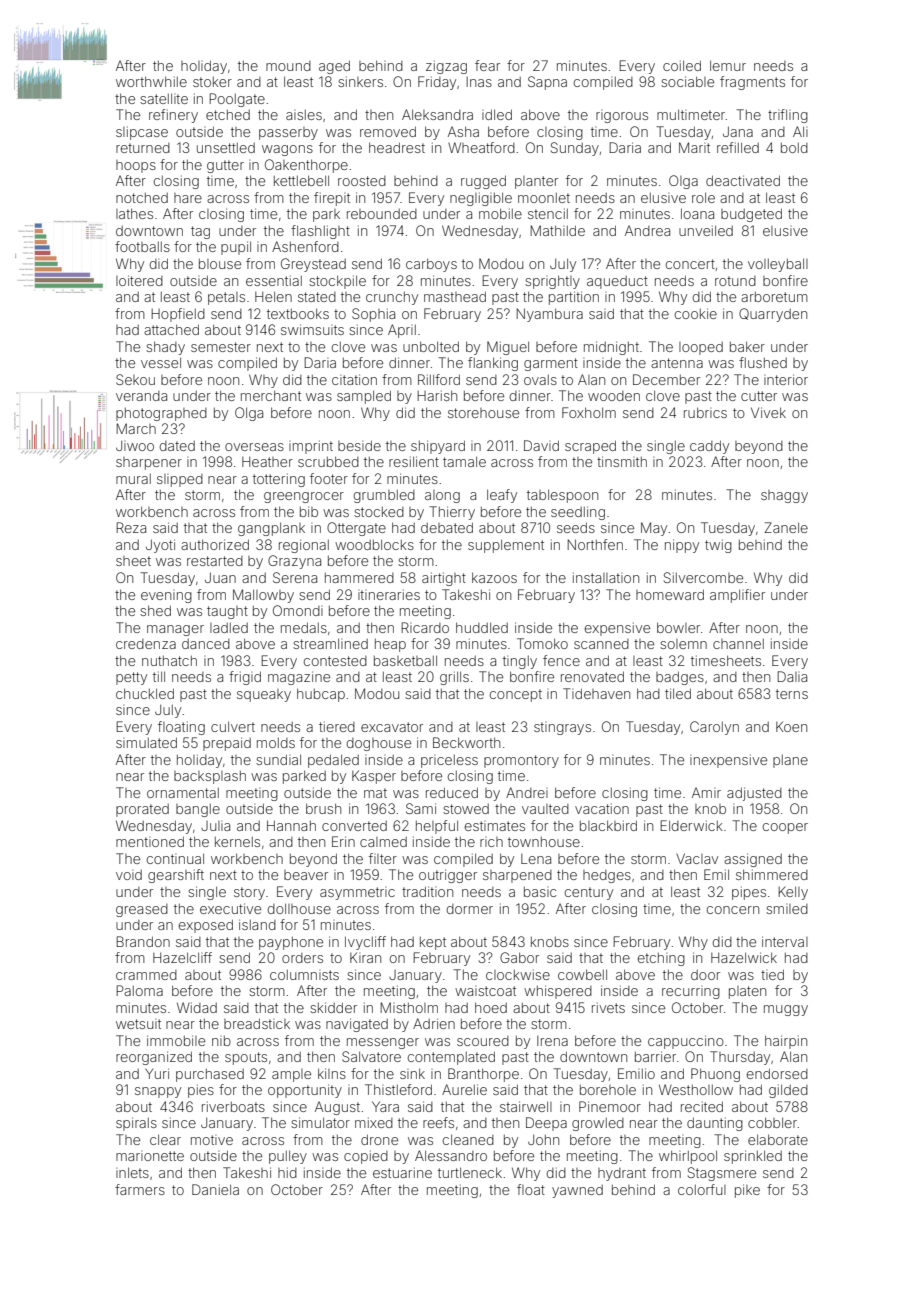 The height and width of the screenshot is (1308, 924). I want to click on hid, so click(287, 1172).
